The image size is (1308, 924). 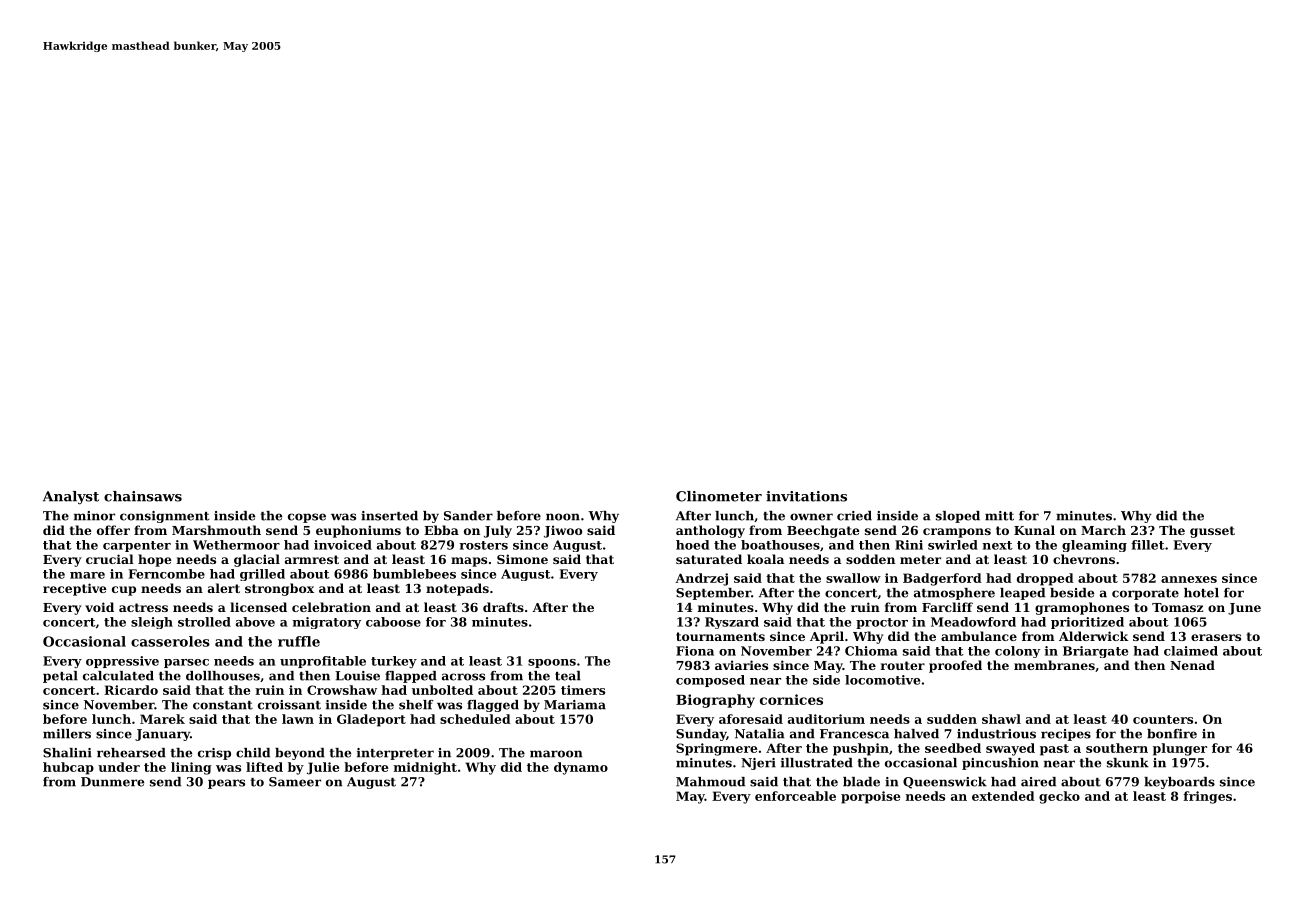 What do you see at coordinates (955, 666) in the screenshot?
I see `proofed` at bounding box center [955, 666].
